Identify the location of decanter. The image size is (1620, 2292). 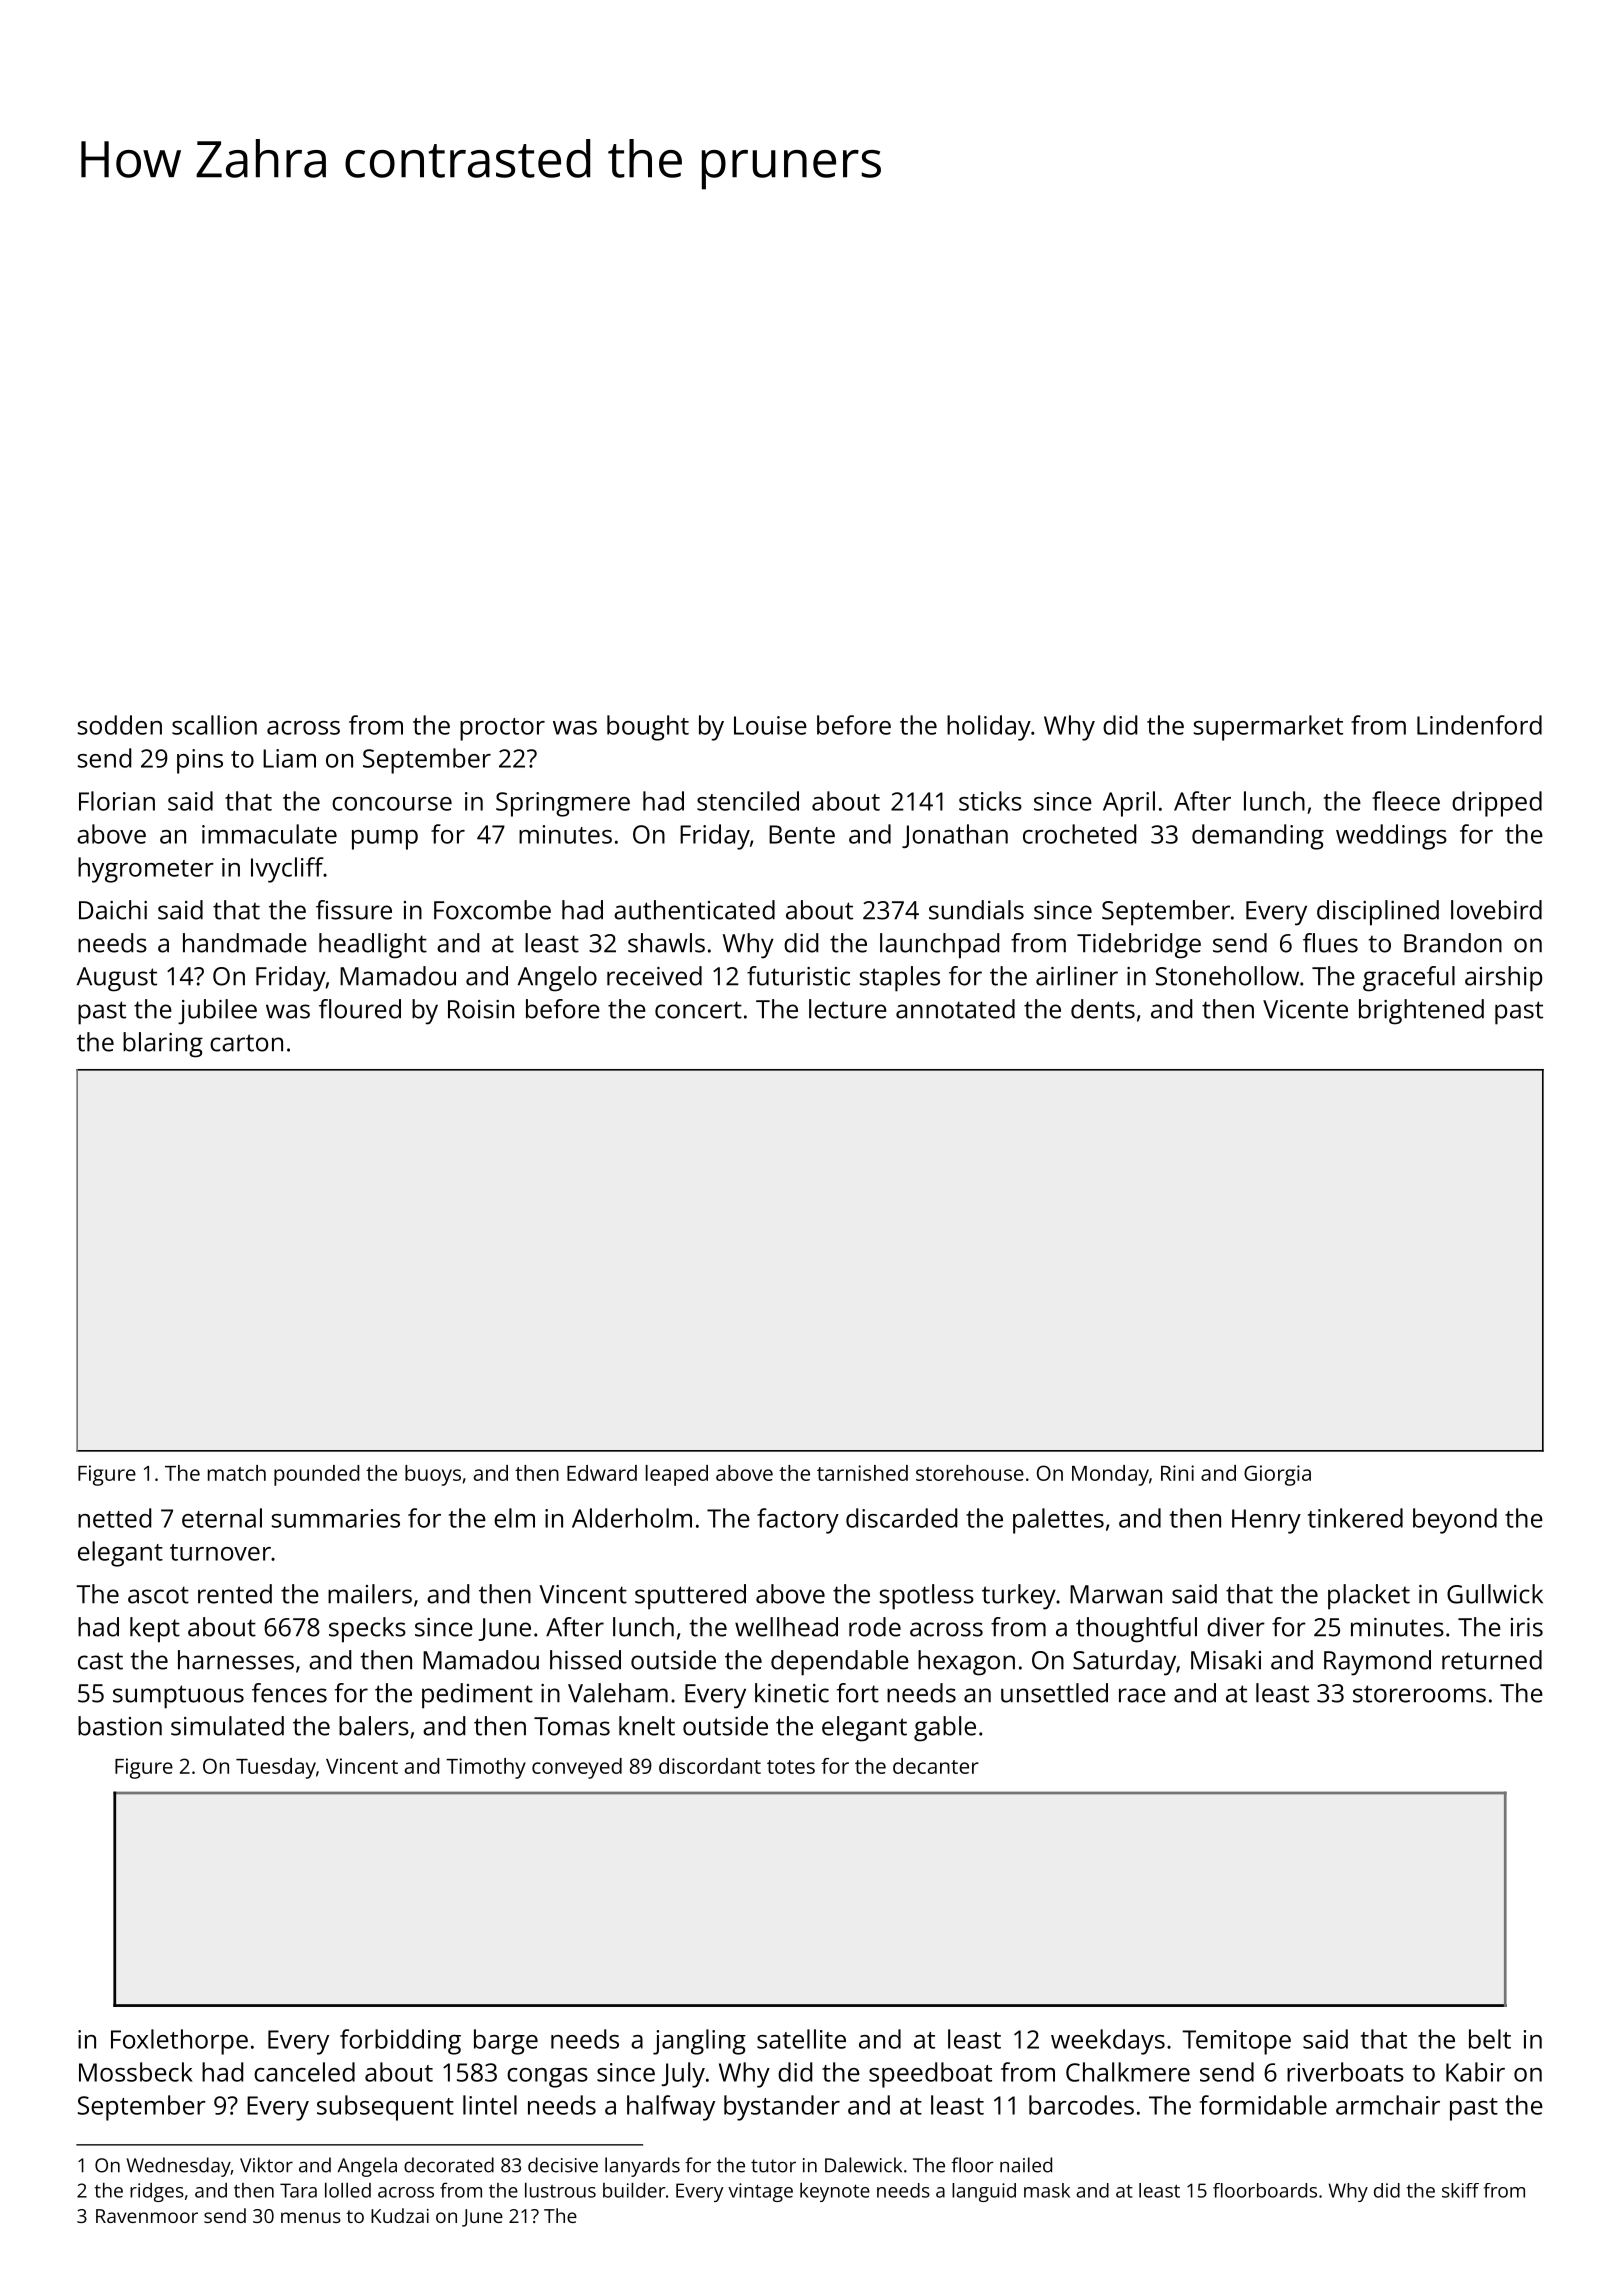
(936, 1766).
